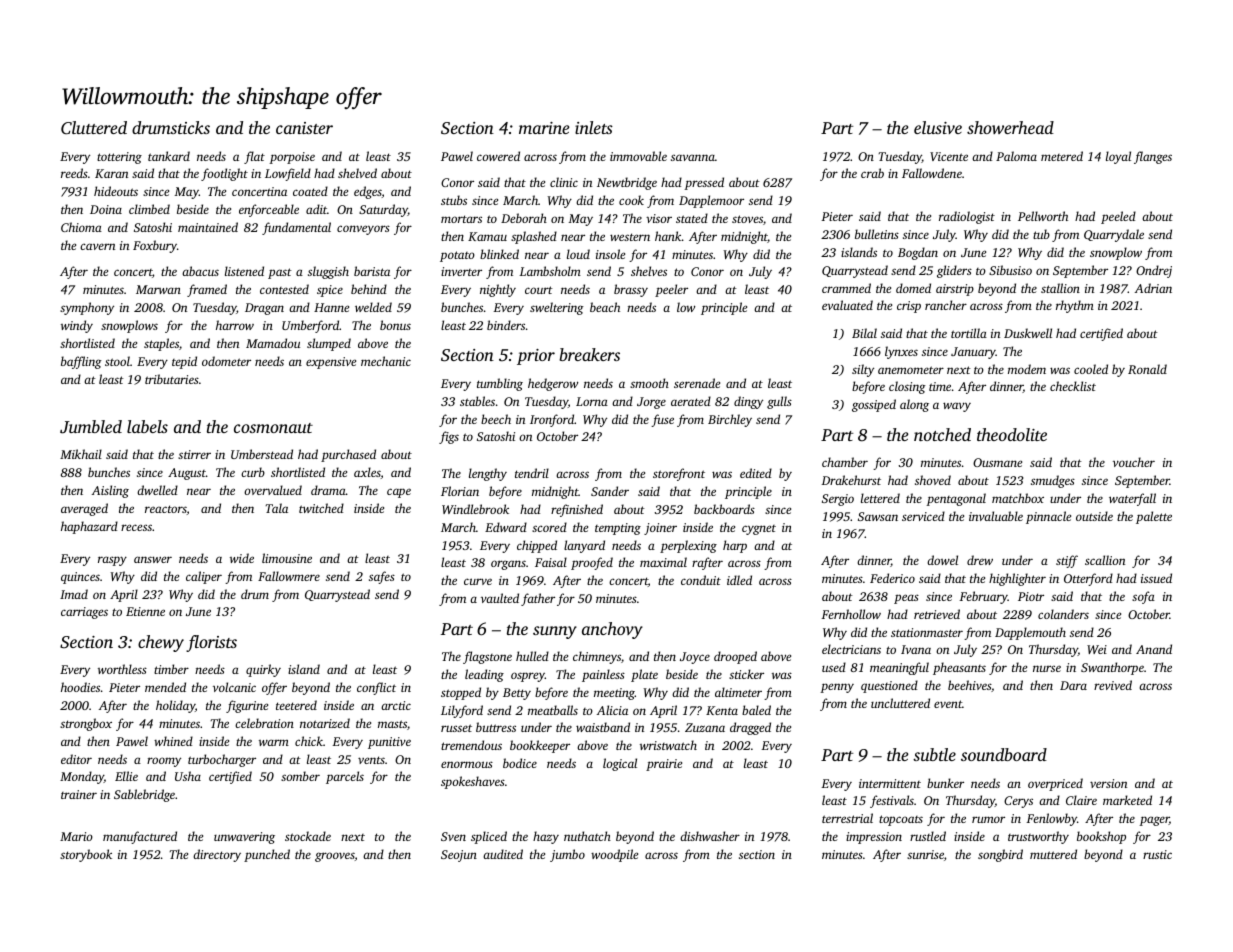 The height and width of the page is (952, 1233). Describe the element at coordinates (86, 855) in the page. I see `storybook` at that location.
